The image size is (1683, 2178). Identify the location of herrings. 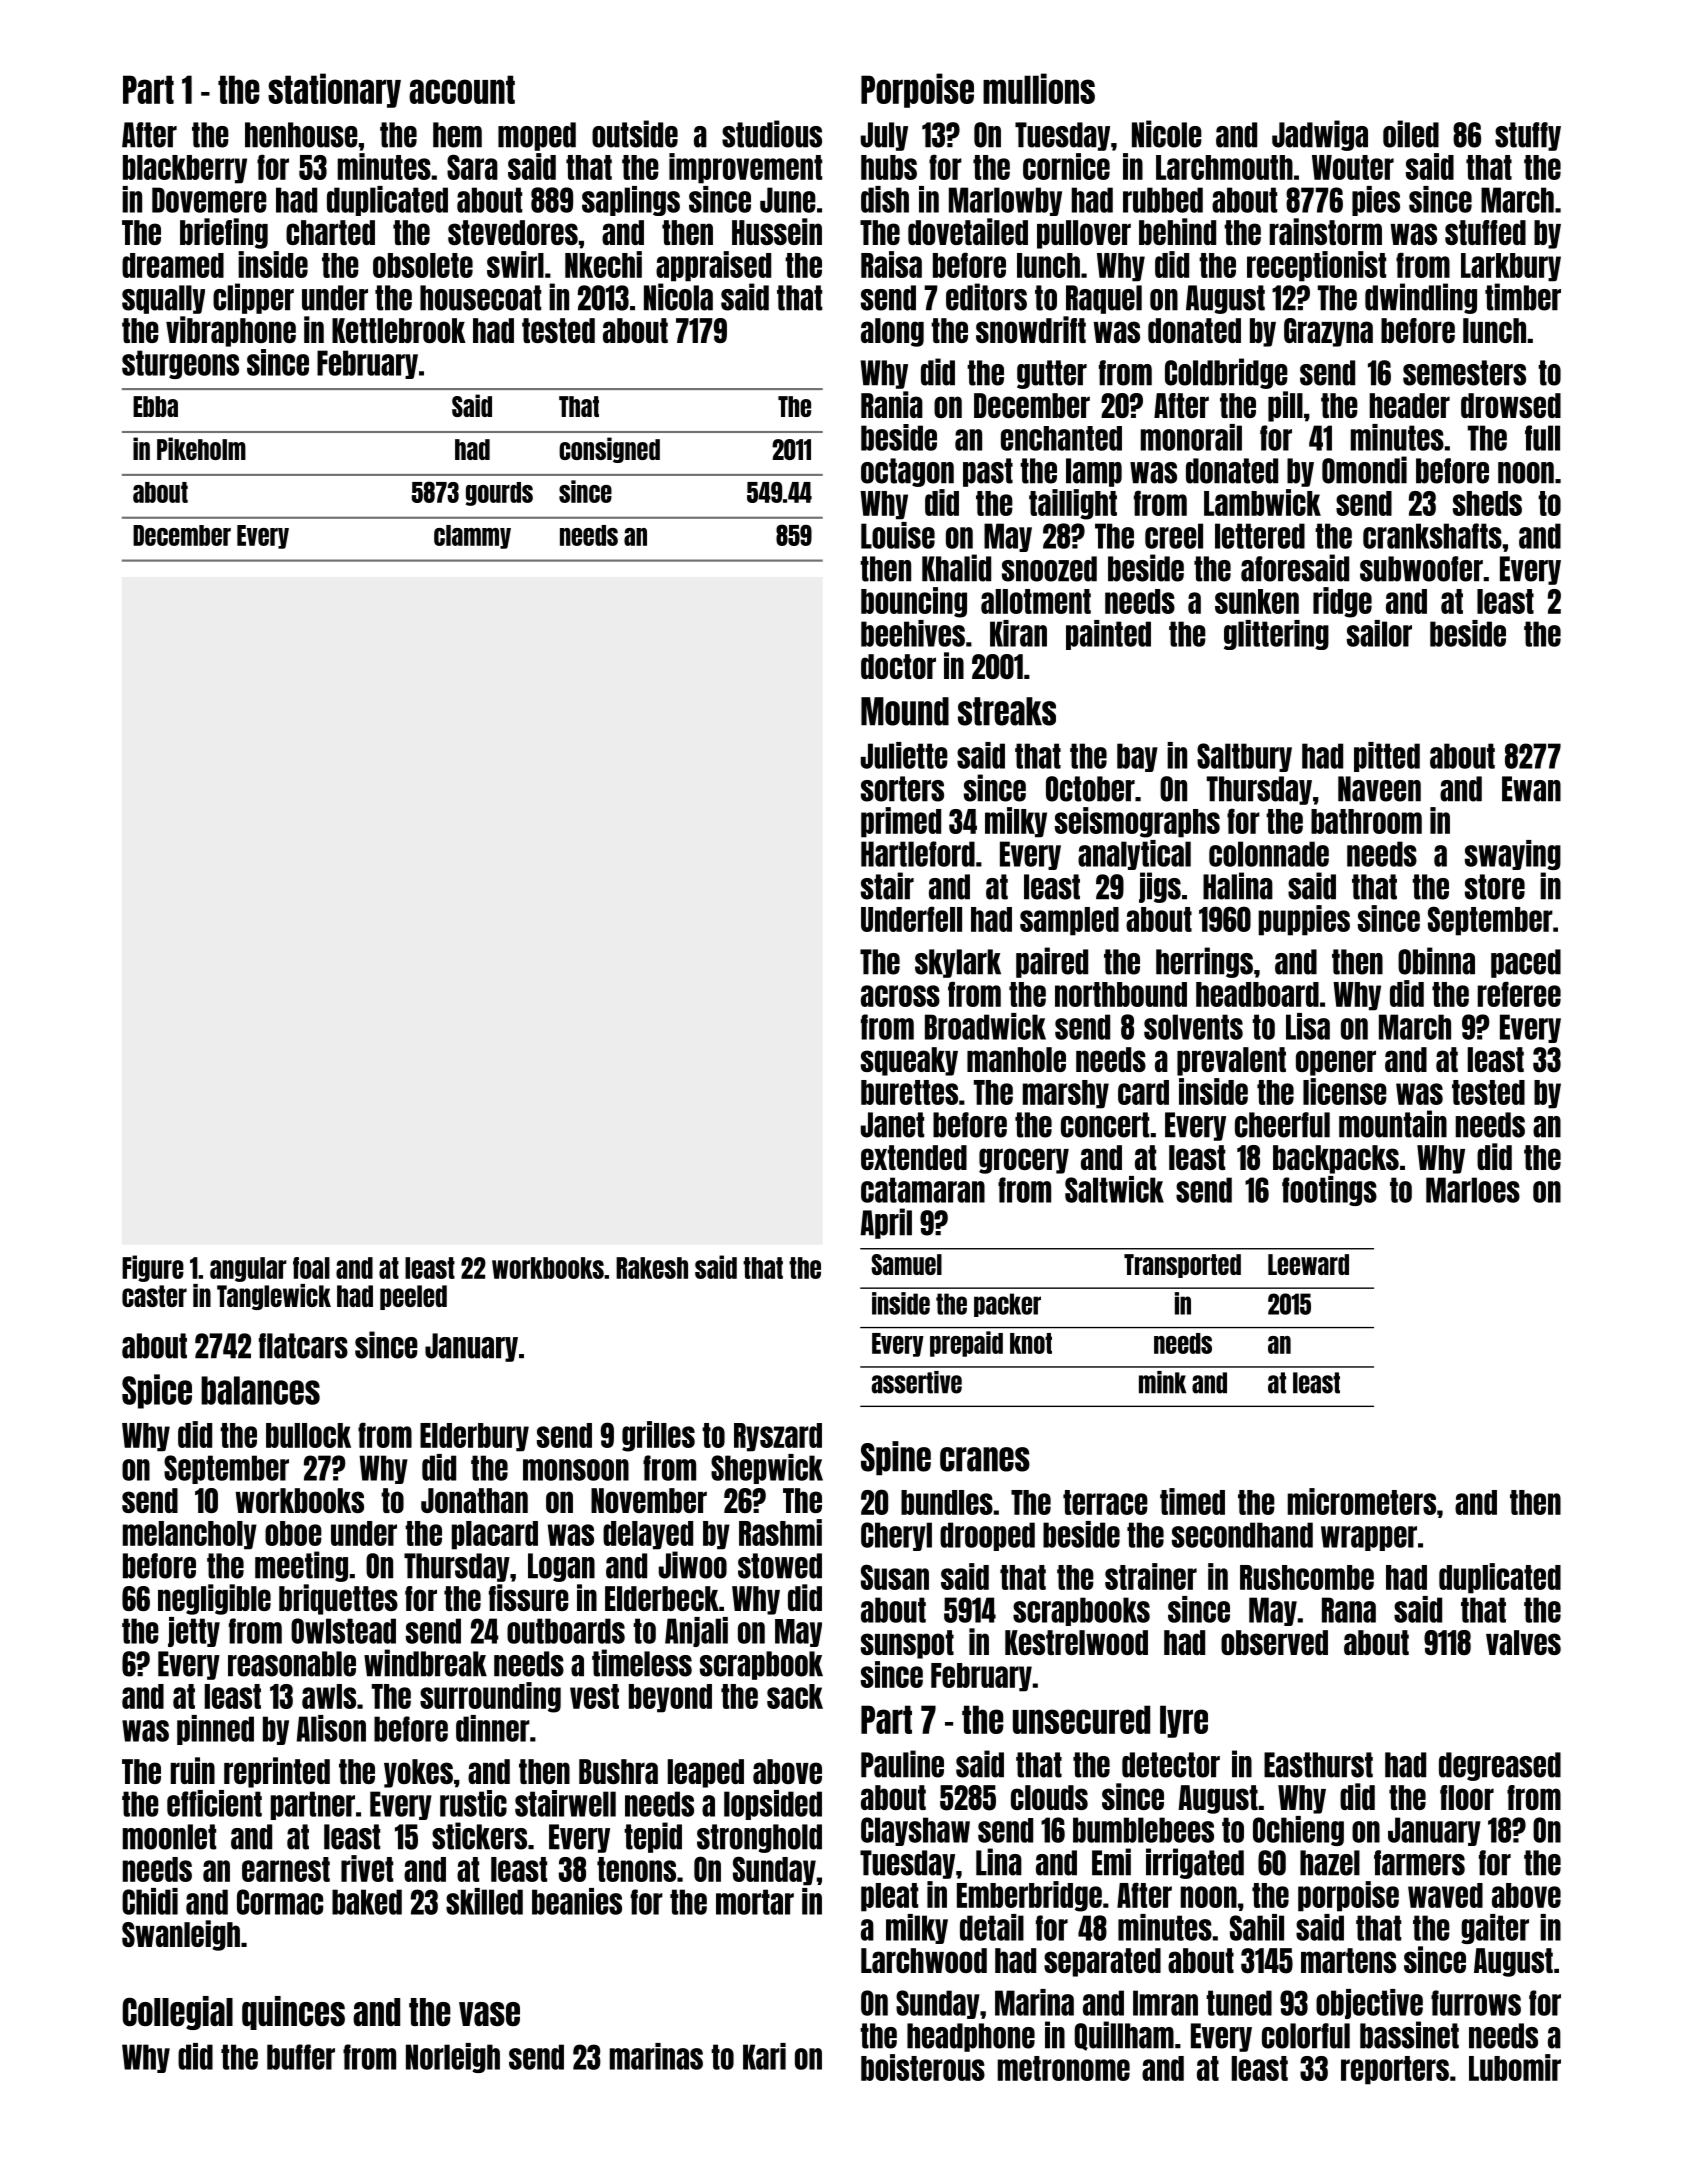
(1204, 962).
